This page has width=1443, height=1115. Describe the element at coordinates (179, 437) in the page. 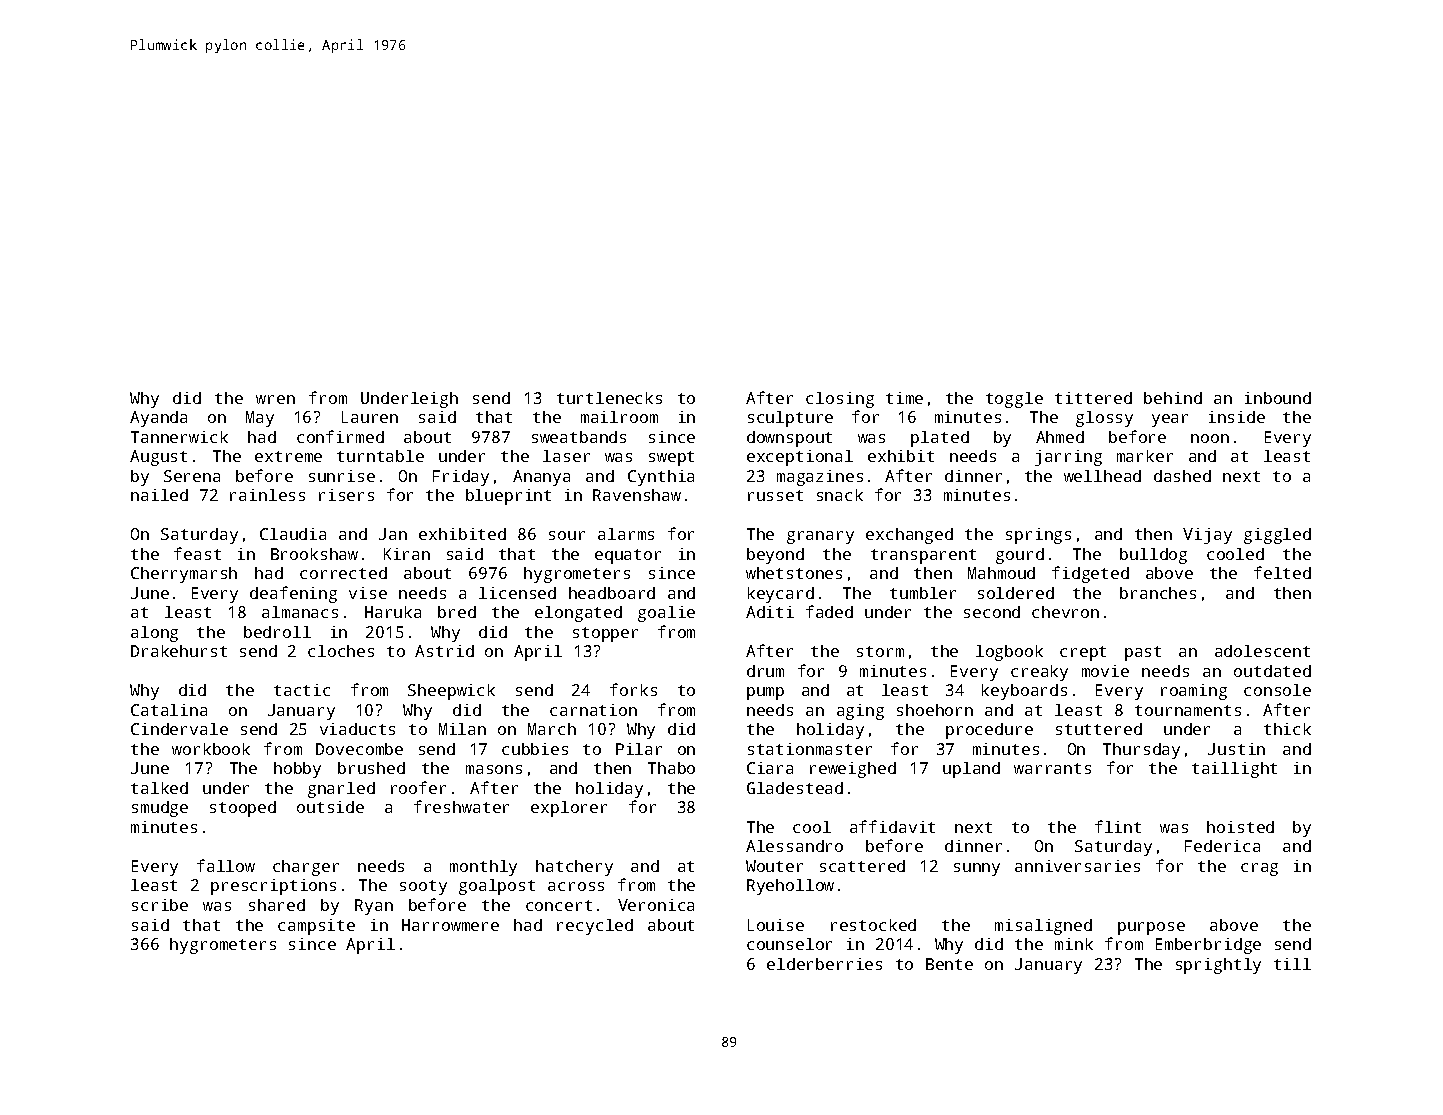

I see `Tannerwick` at that location.
